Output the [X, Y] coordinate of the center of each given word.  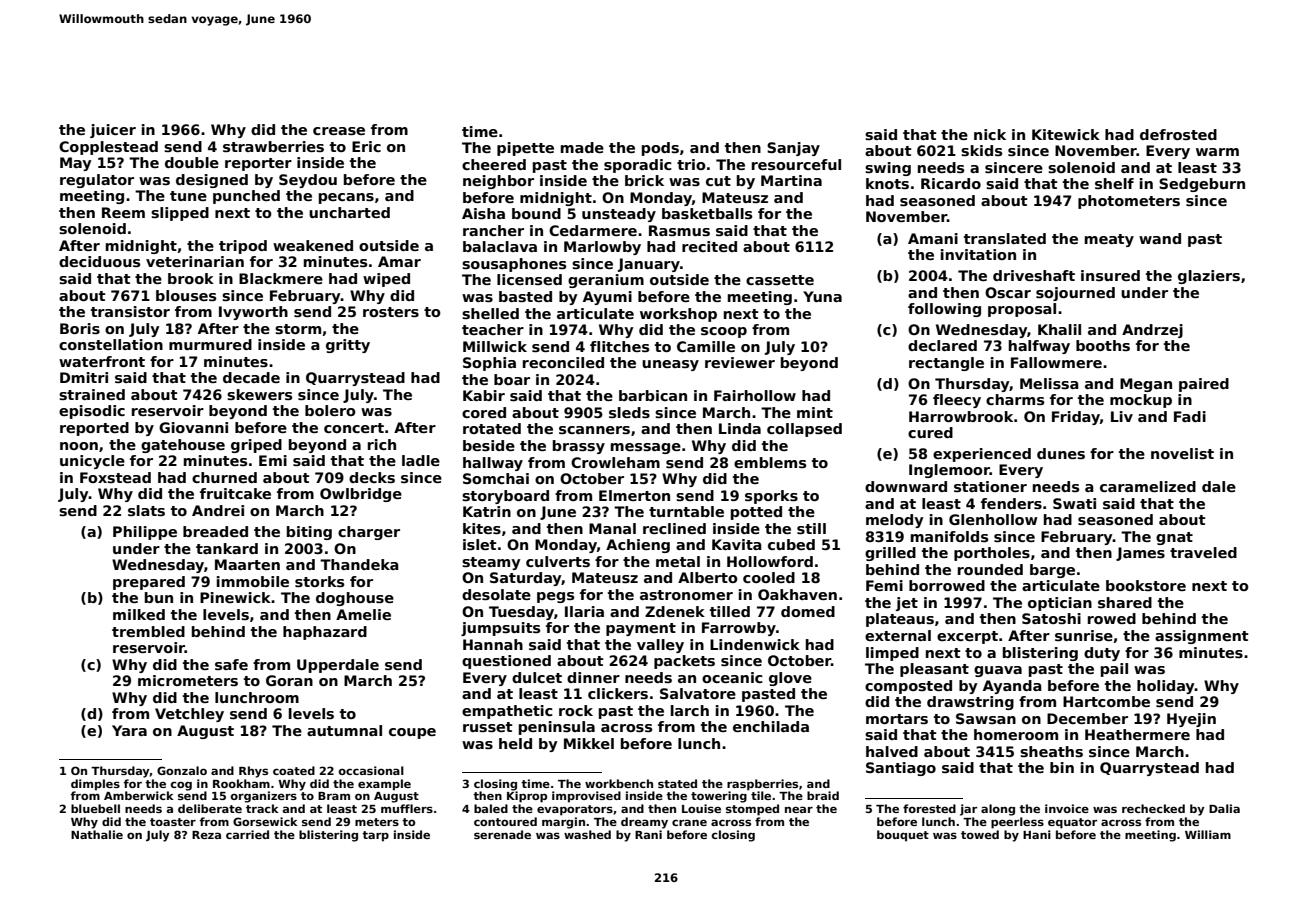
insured [1110, 275]
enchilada [771, 726]
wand [1160, 238]
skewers [259, 394]
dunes [1061, 453]
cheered [494, 164]
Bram [334, 796]
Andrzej [1152, 331]
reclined [674, 528]
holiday [1166, 687]
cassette [780, 280]
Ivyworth [253, 313]
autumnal [344, 730]
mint [815, 412]
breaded [215, 531]
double [192, 162]
